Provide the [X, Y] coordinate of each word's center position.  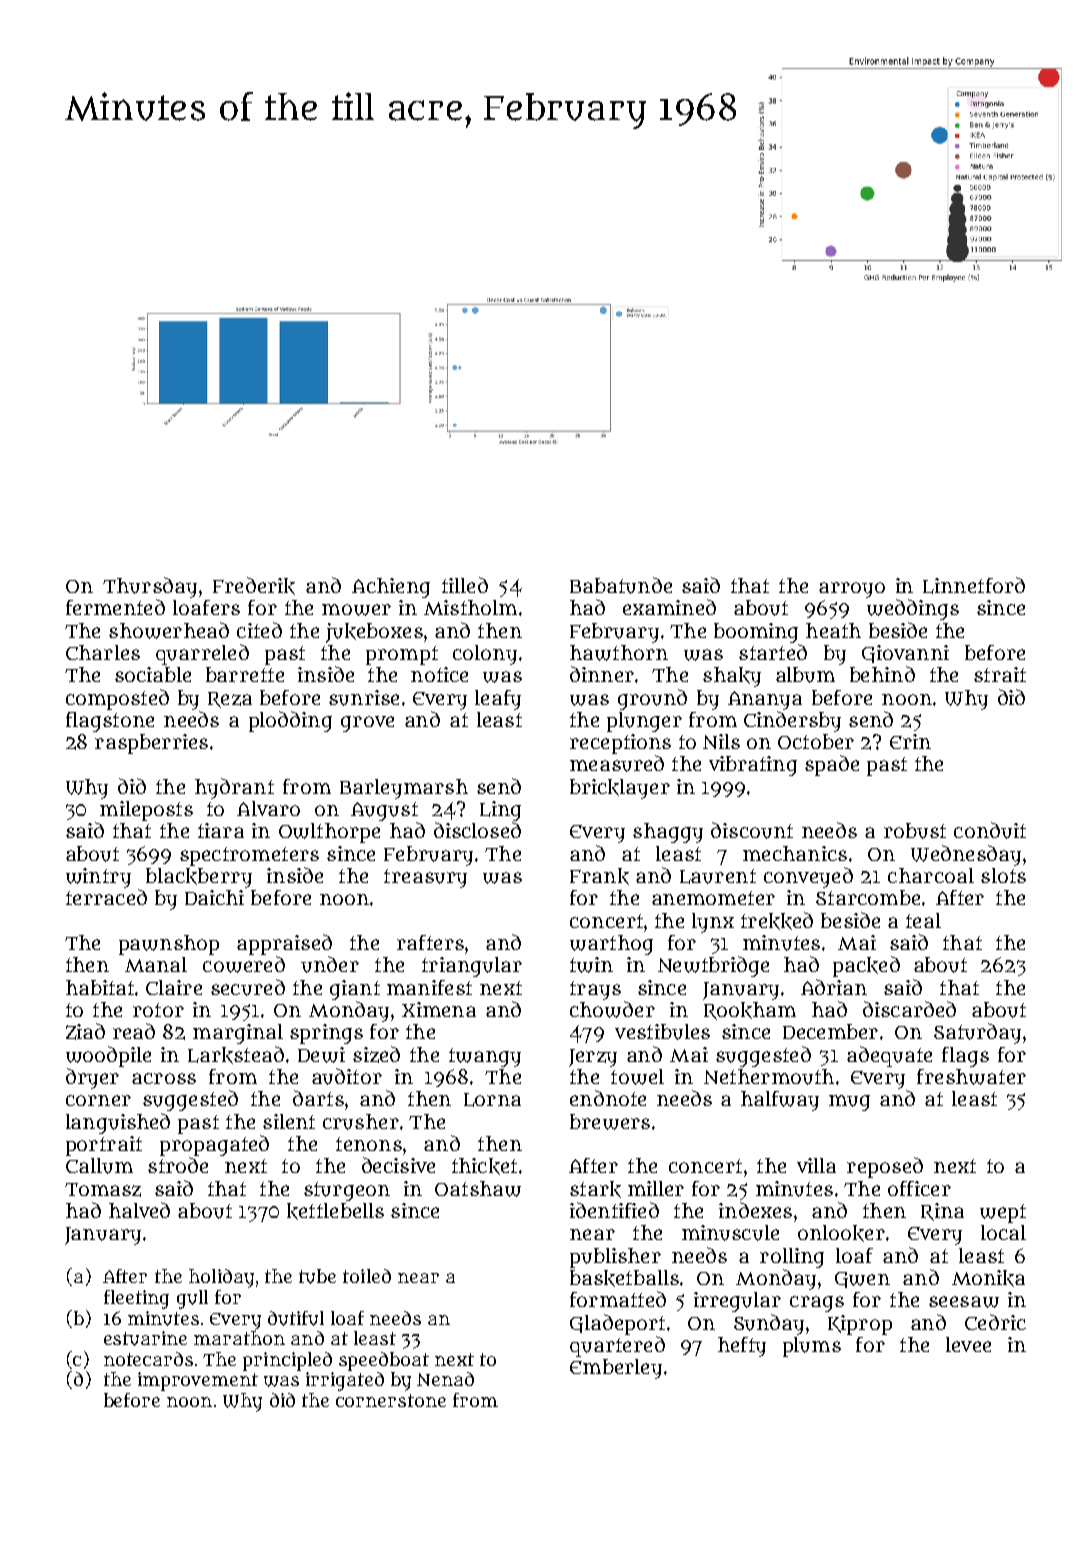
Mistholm [470, 607]
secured [248, 987]
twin [591, 965]
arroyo [852, 590]
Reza [230, 700]
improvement [198, 1381]
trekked [777, 921]
